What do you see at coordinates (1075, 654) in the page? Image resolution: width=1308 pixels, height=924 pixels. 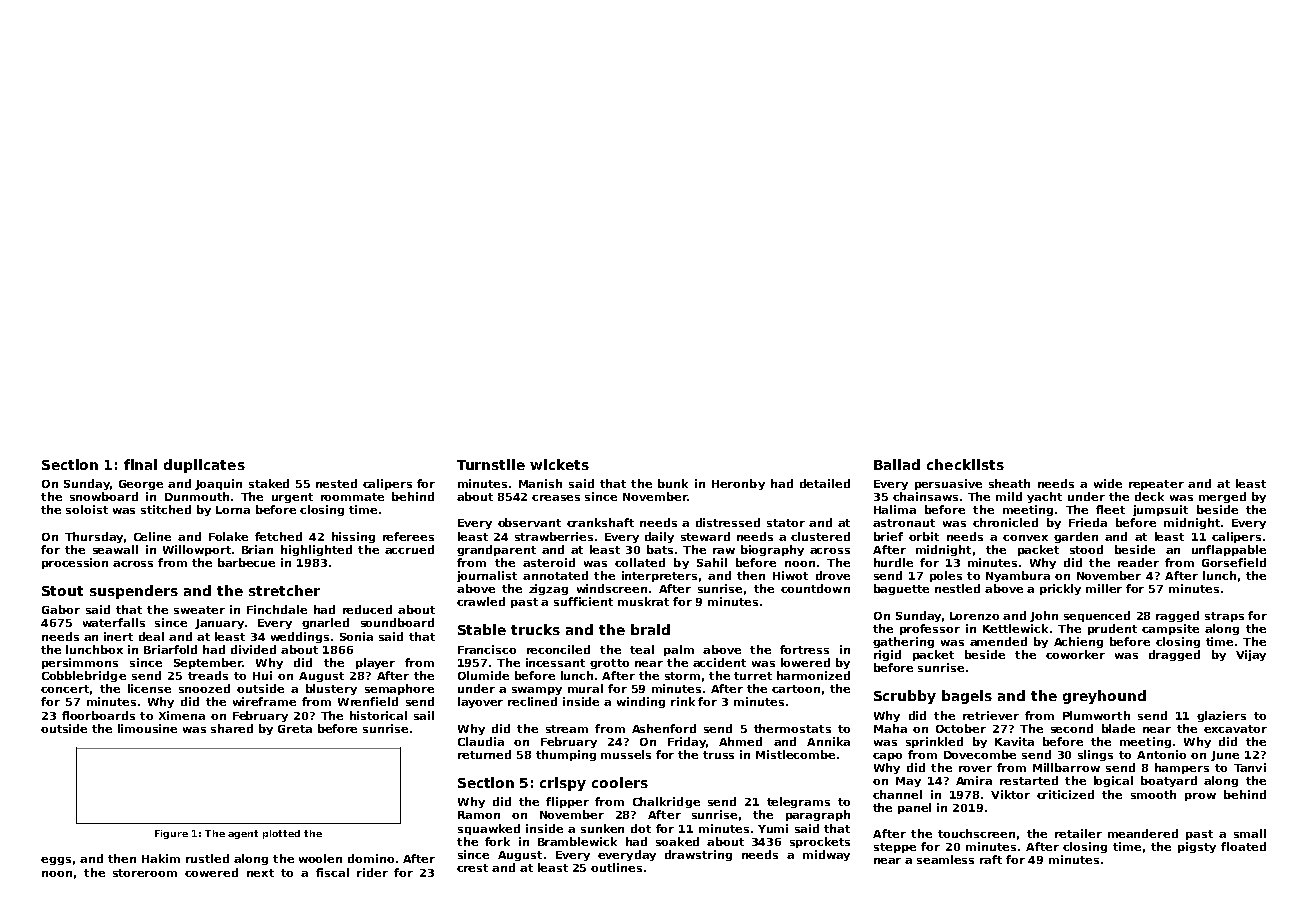 I see `coworker` at bounding box center [1075, 654].
